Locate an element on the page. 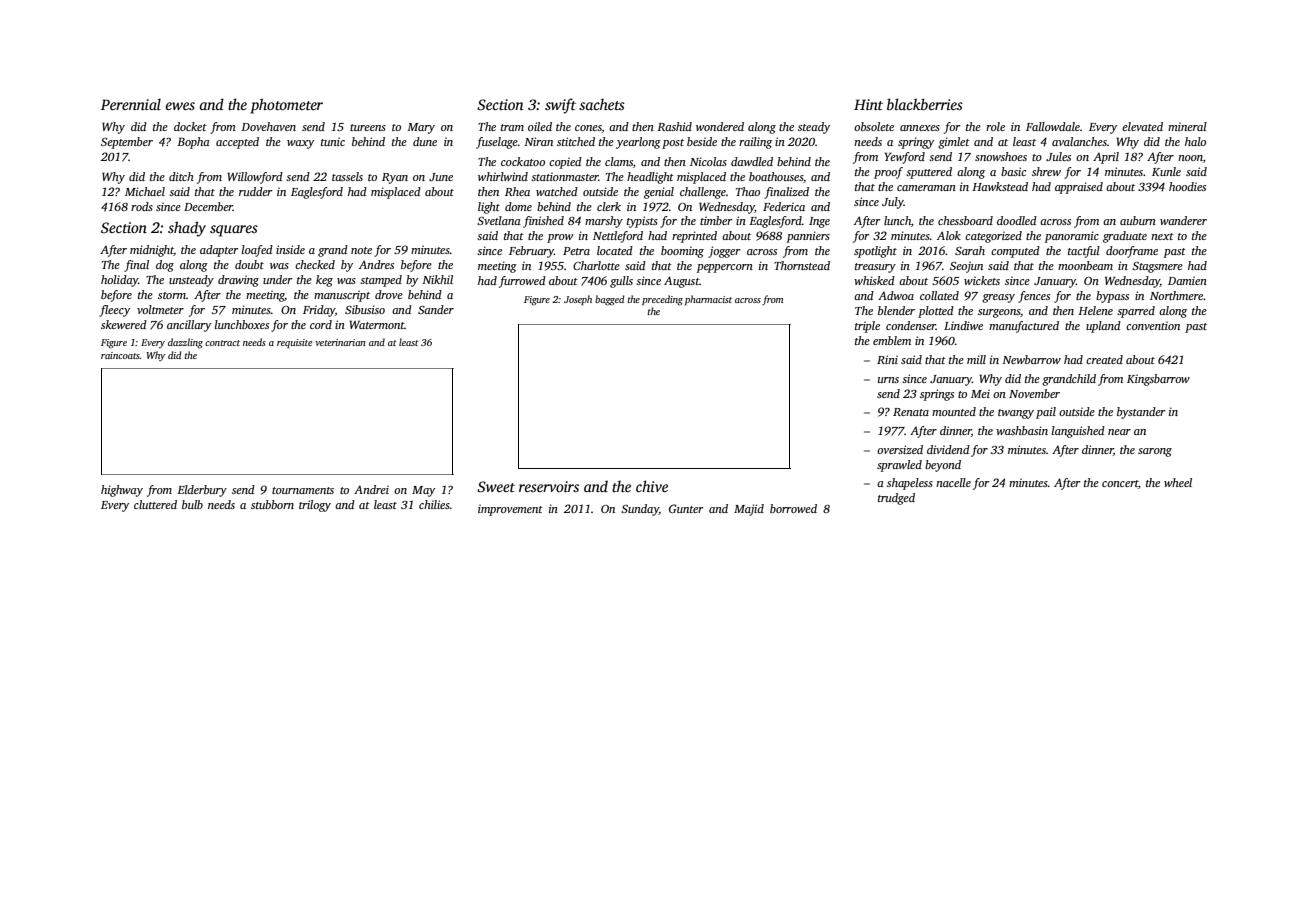 The width and height of the page is (1308, 924). pail is located at coordinates (1046, 413).
